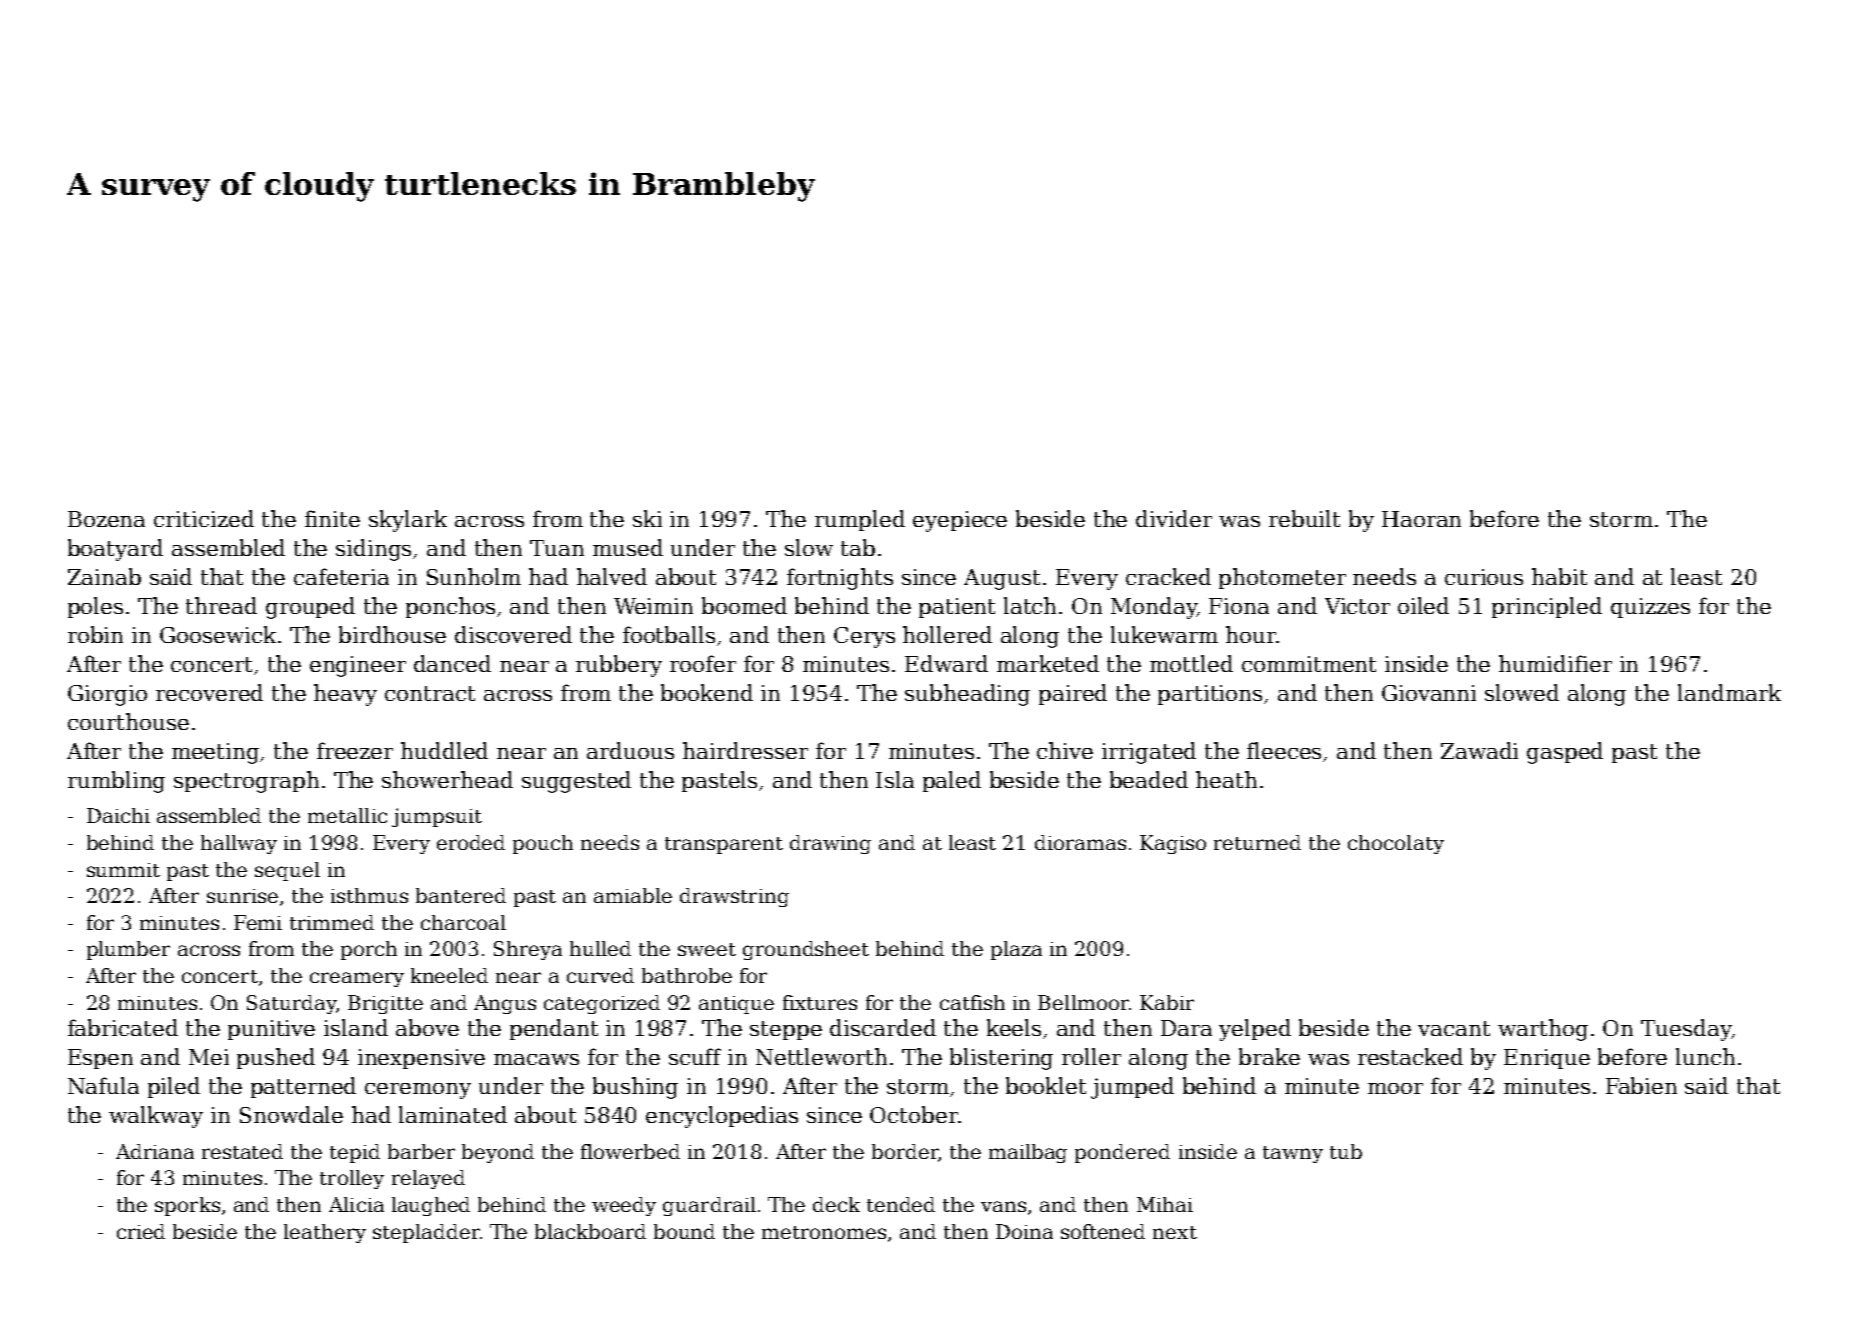 This screenshot has width=1863, height=1317. Describe the element at coordinates (1641, 1085) in the screenshot. I see `Fabien` at that location.
